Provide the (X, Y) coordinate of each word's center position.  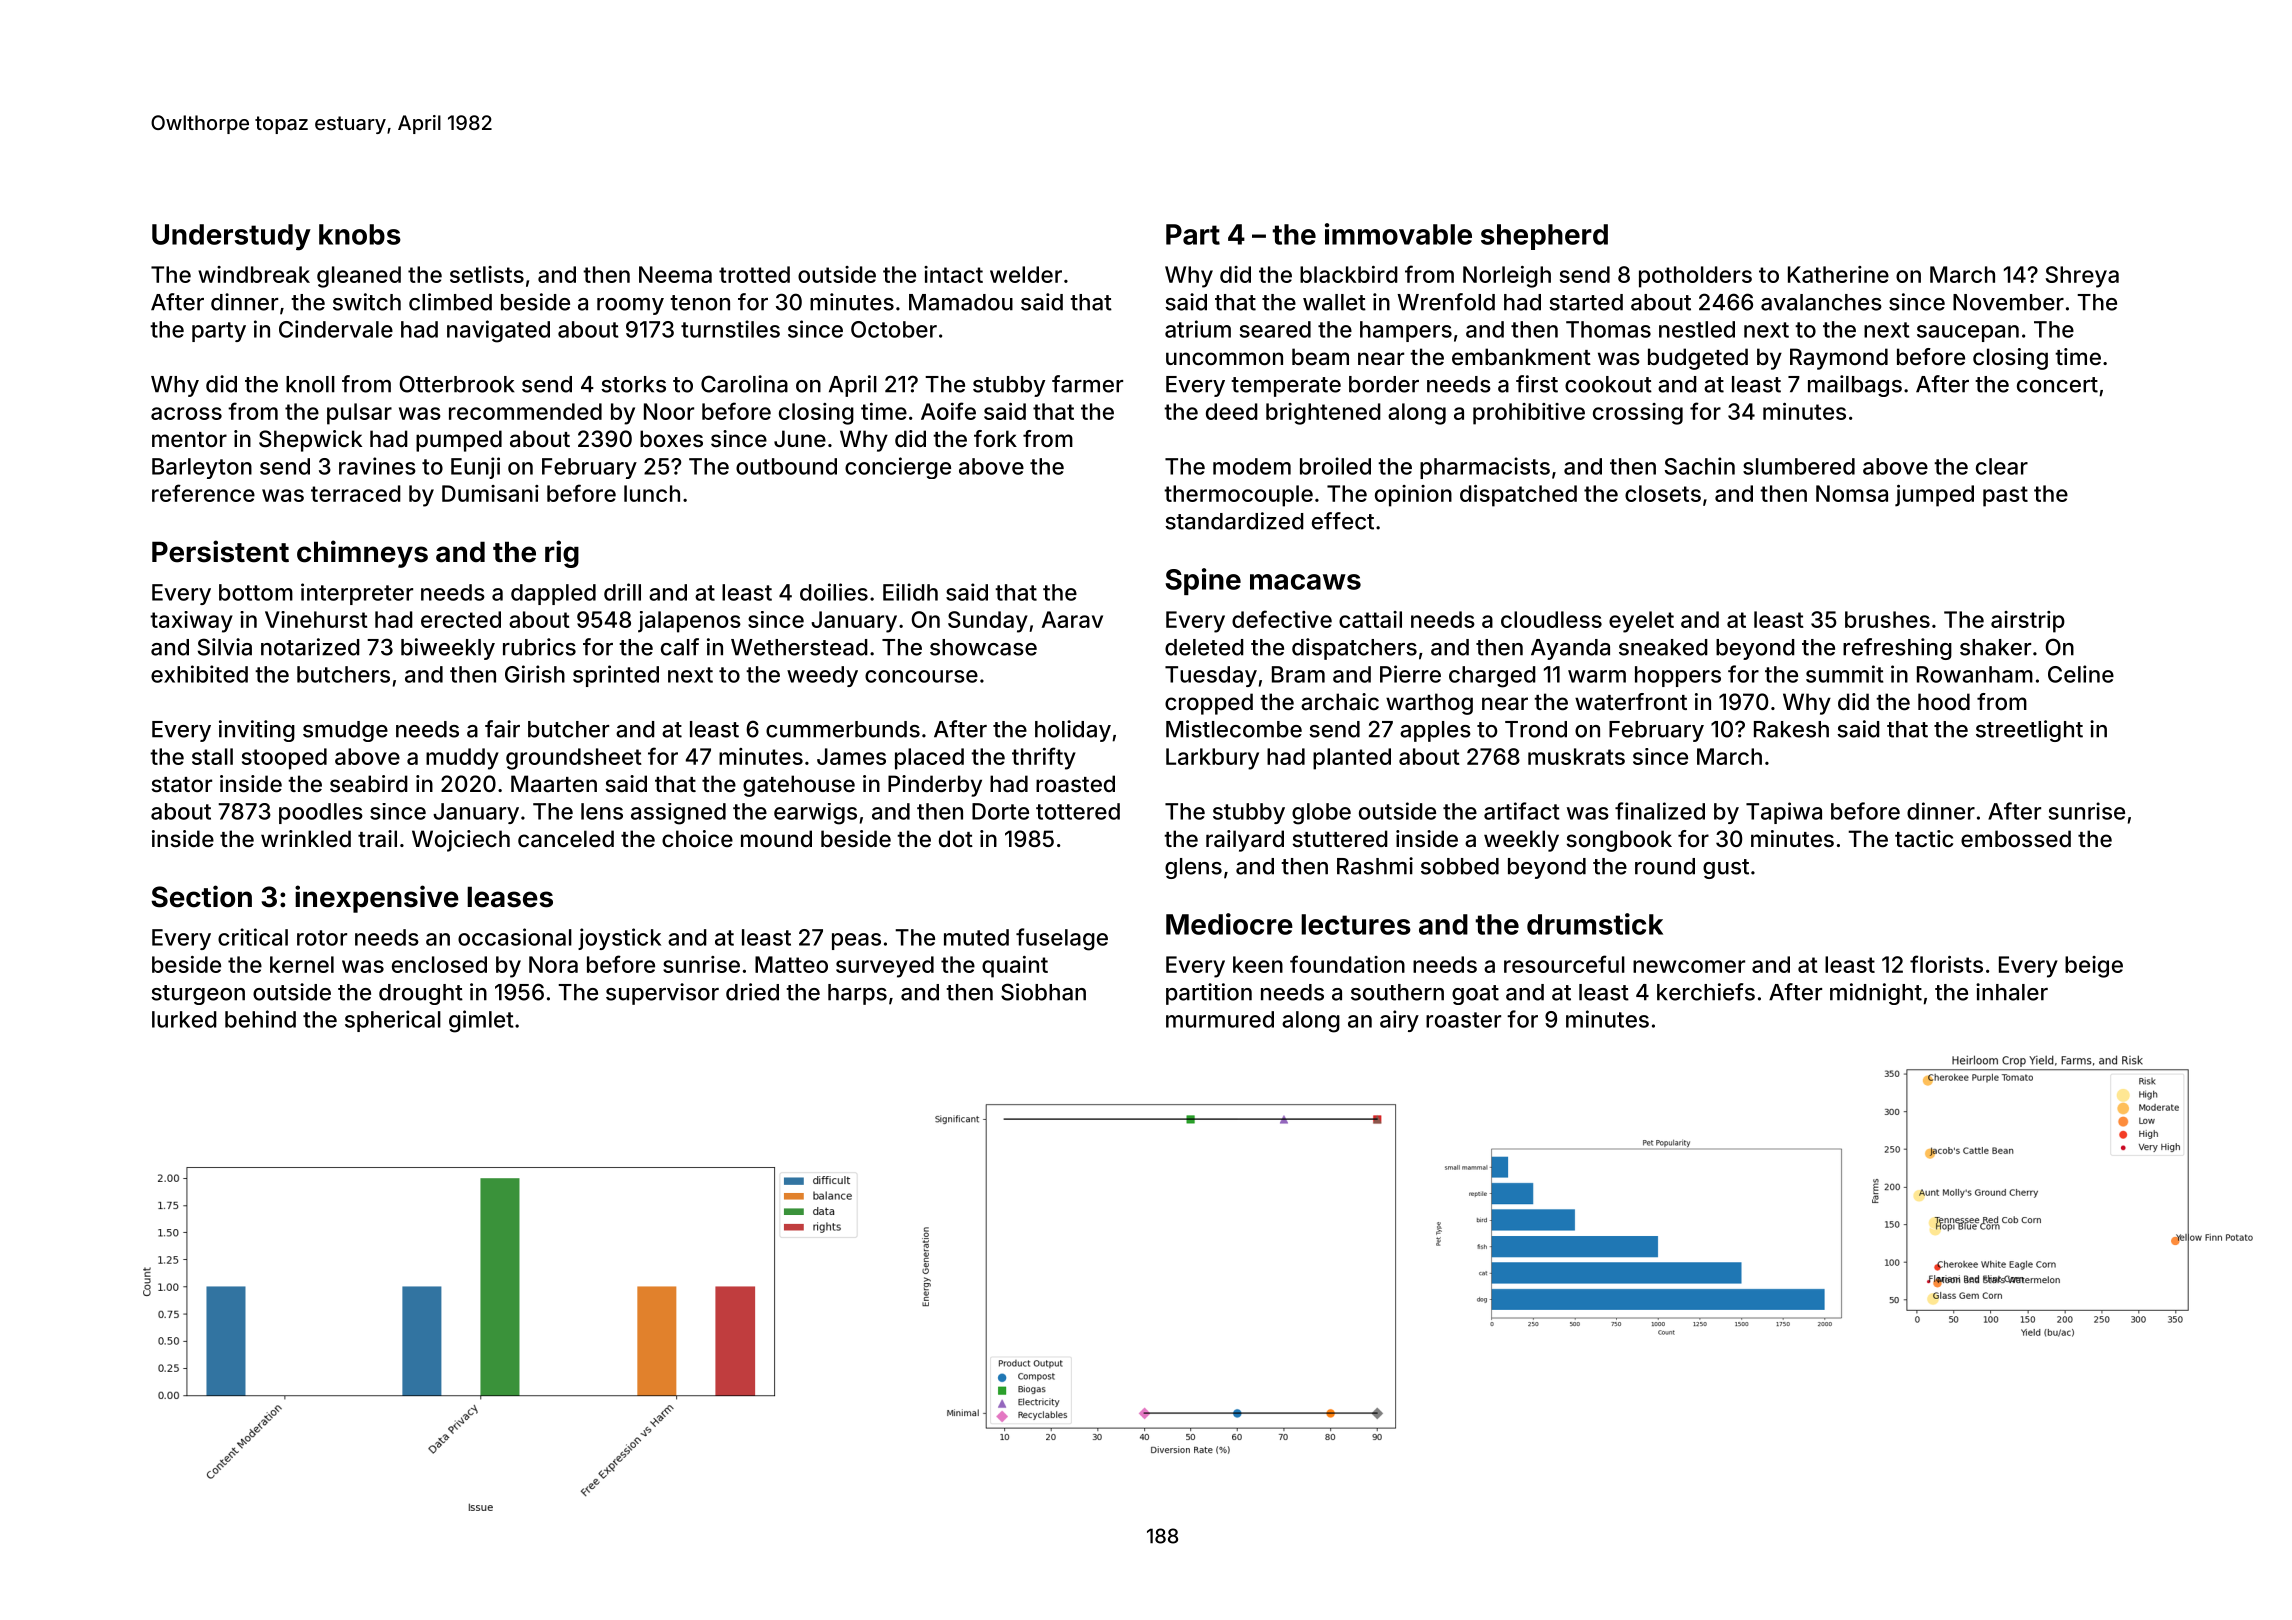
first (1537, 384)
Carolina (744, 384)
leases (510, 897)
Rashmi (1375, 866)
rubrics (539, 647)
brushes (1887, 619)
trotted (754, 274)
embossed (2016, 838)
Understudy (231, 237)
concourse (921, 676)
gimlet (481, 1021)
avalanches (1821, 302)
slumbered (1799, 466)
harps (857, 994)
